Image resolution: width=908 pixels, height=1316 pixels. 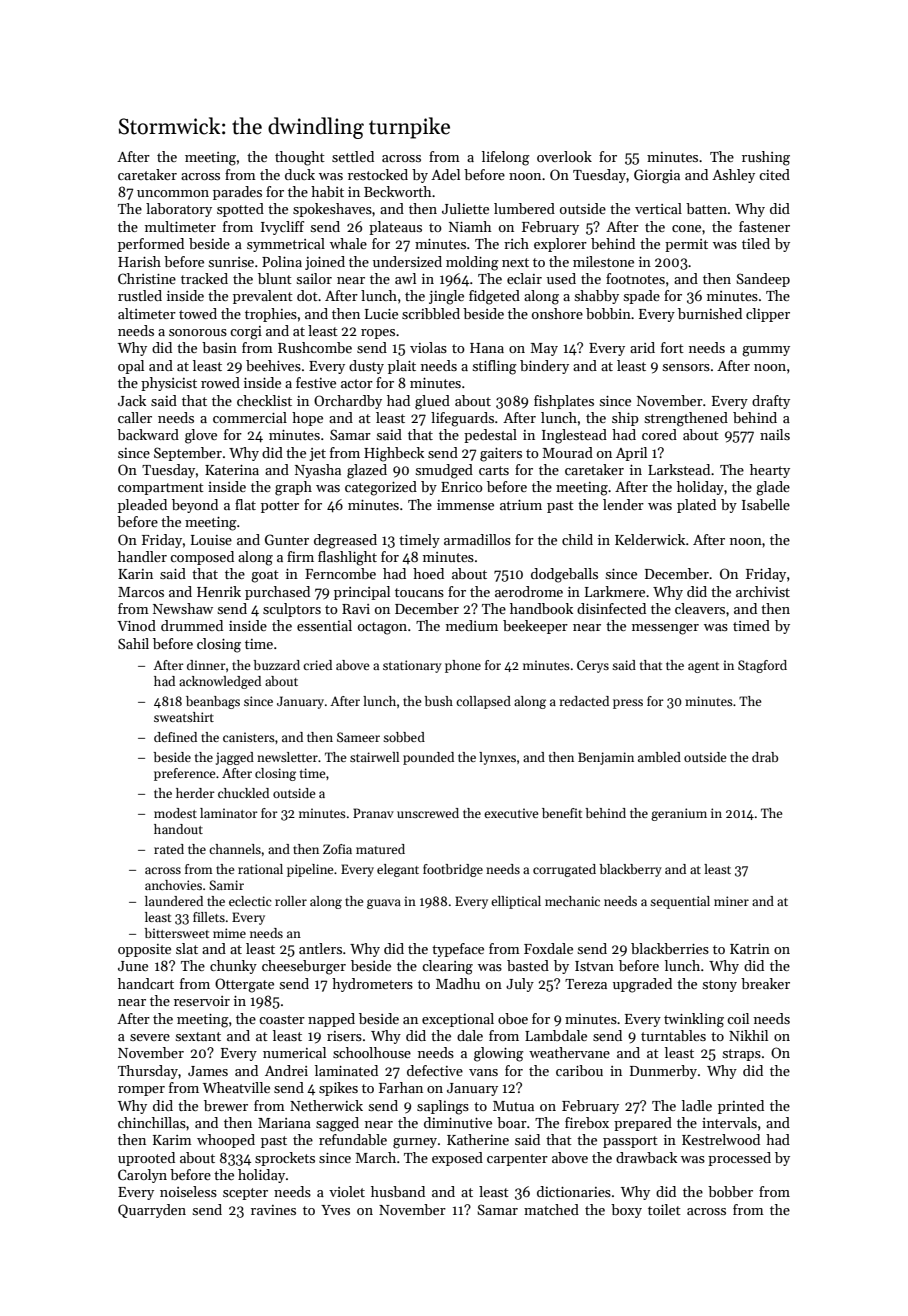 What do you see at coordinates (378, 174) in the page?
I see `restocked` at bounding box center [378, 174].
